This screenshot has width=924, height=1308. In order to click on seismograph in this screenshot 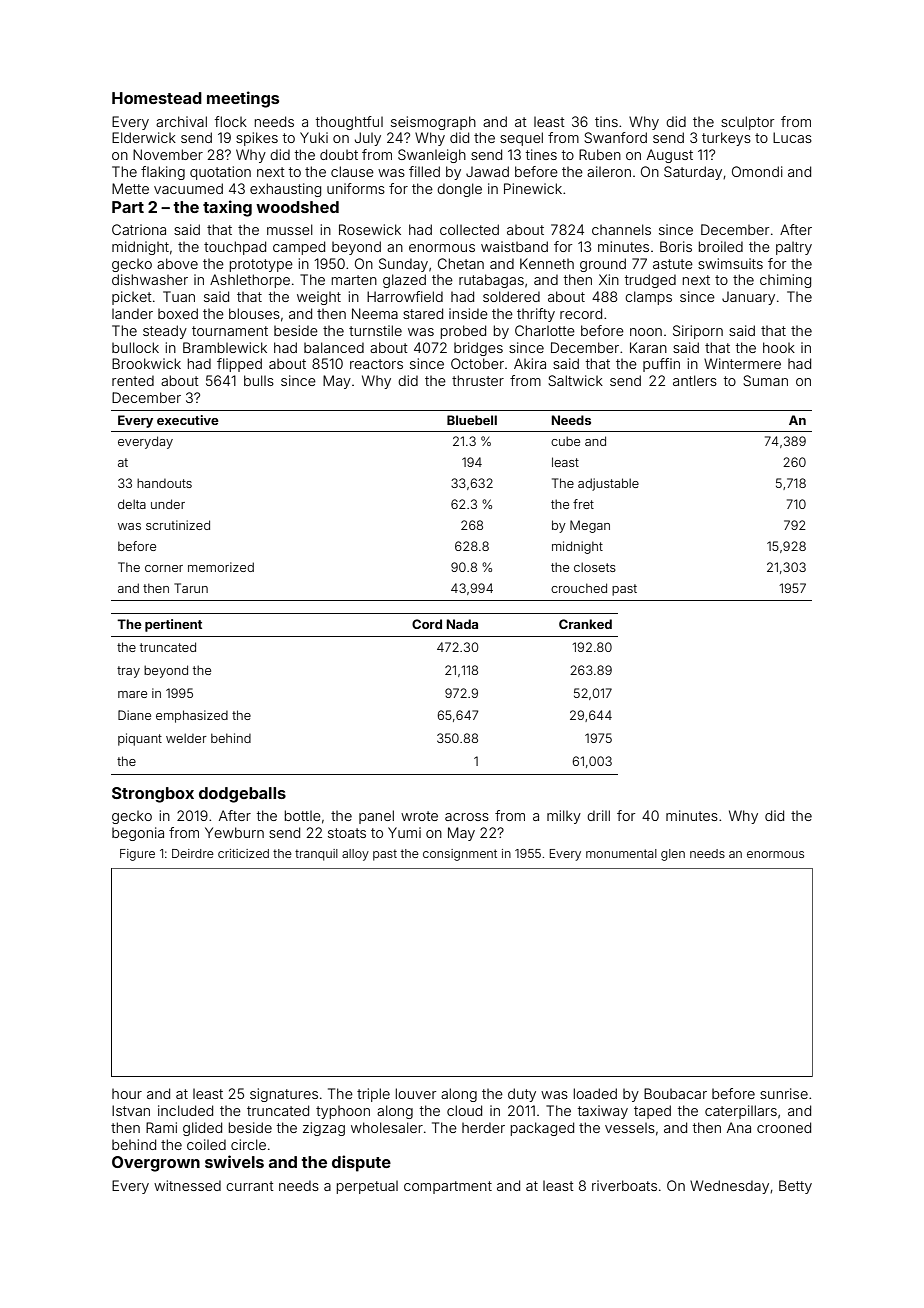, I will do `click(433, 123)`.
